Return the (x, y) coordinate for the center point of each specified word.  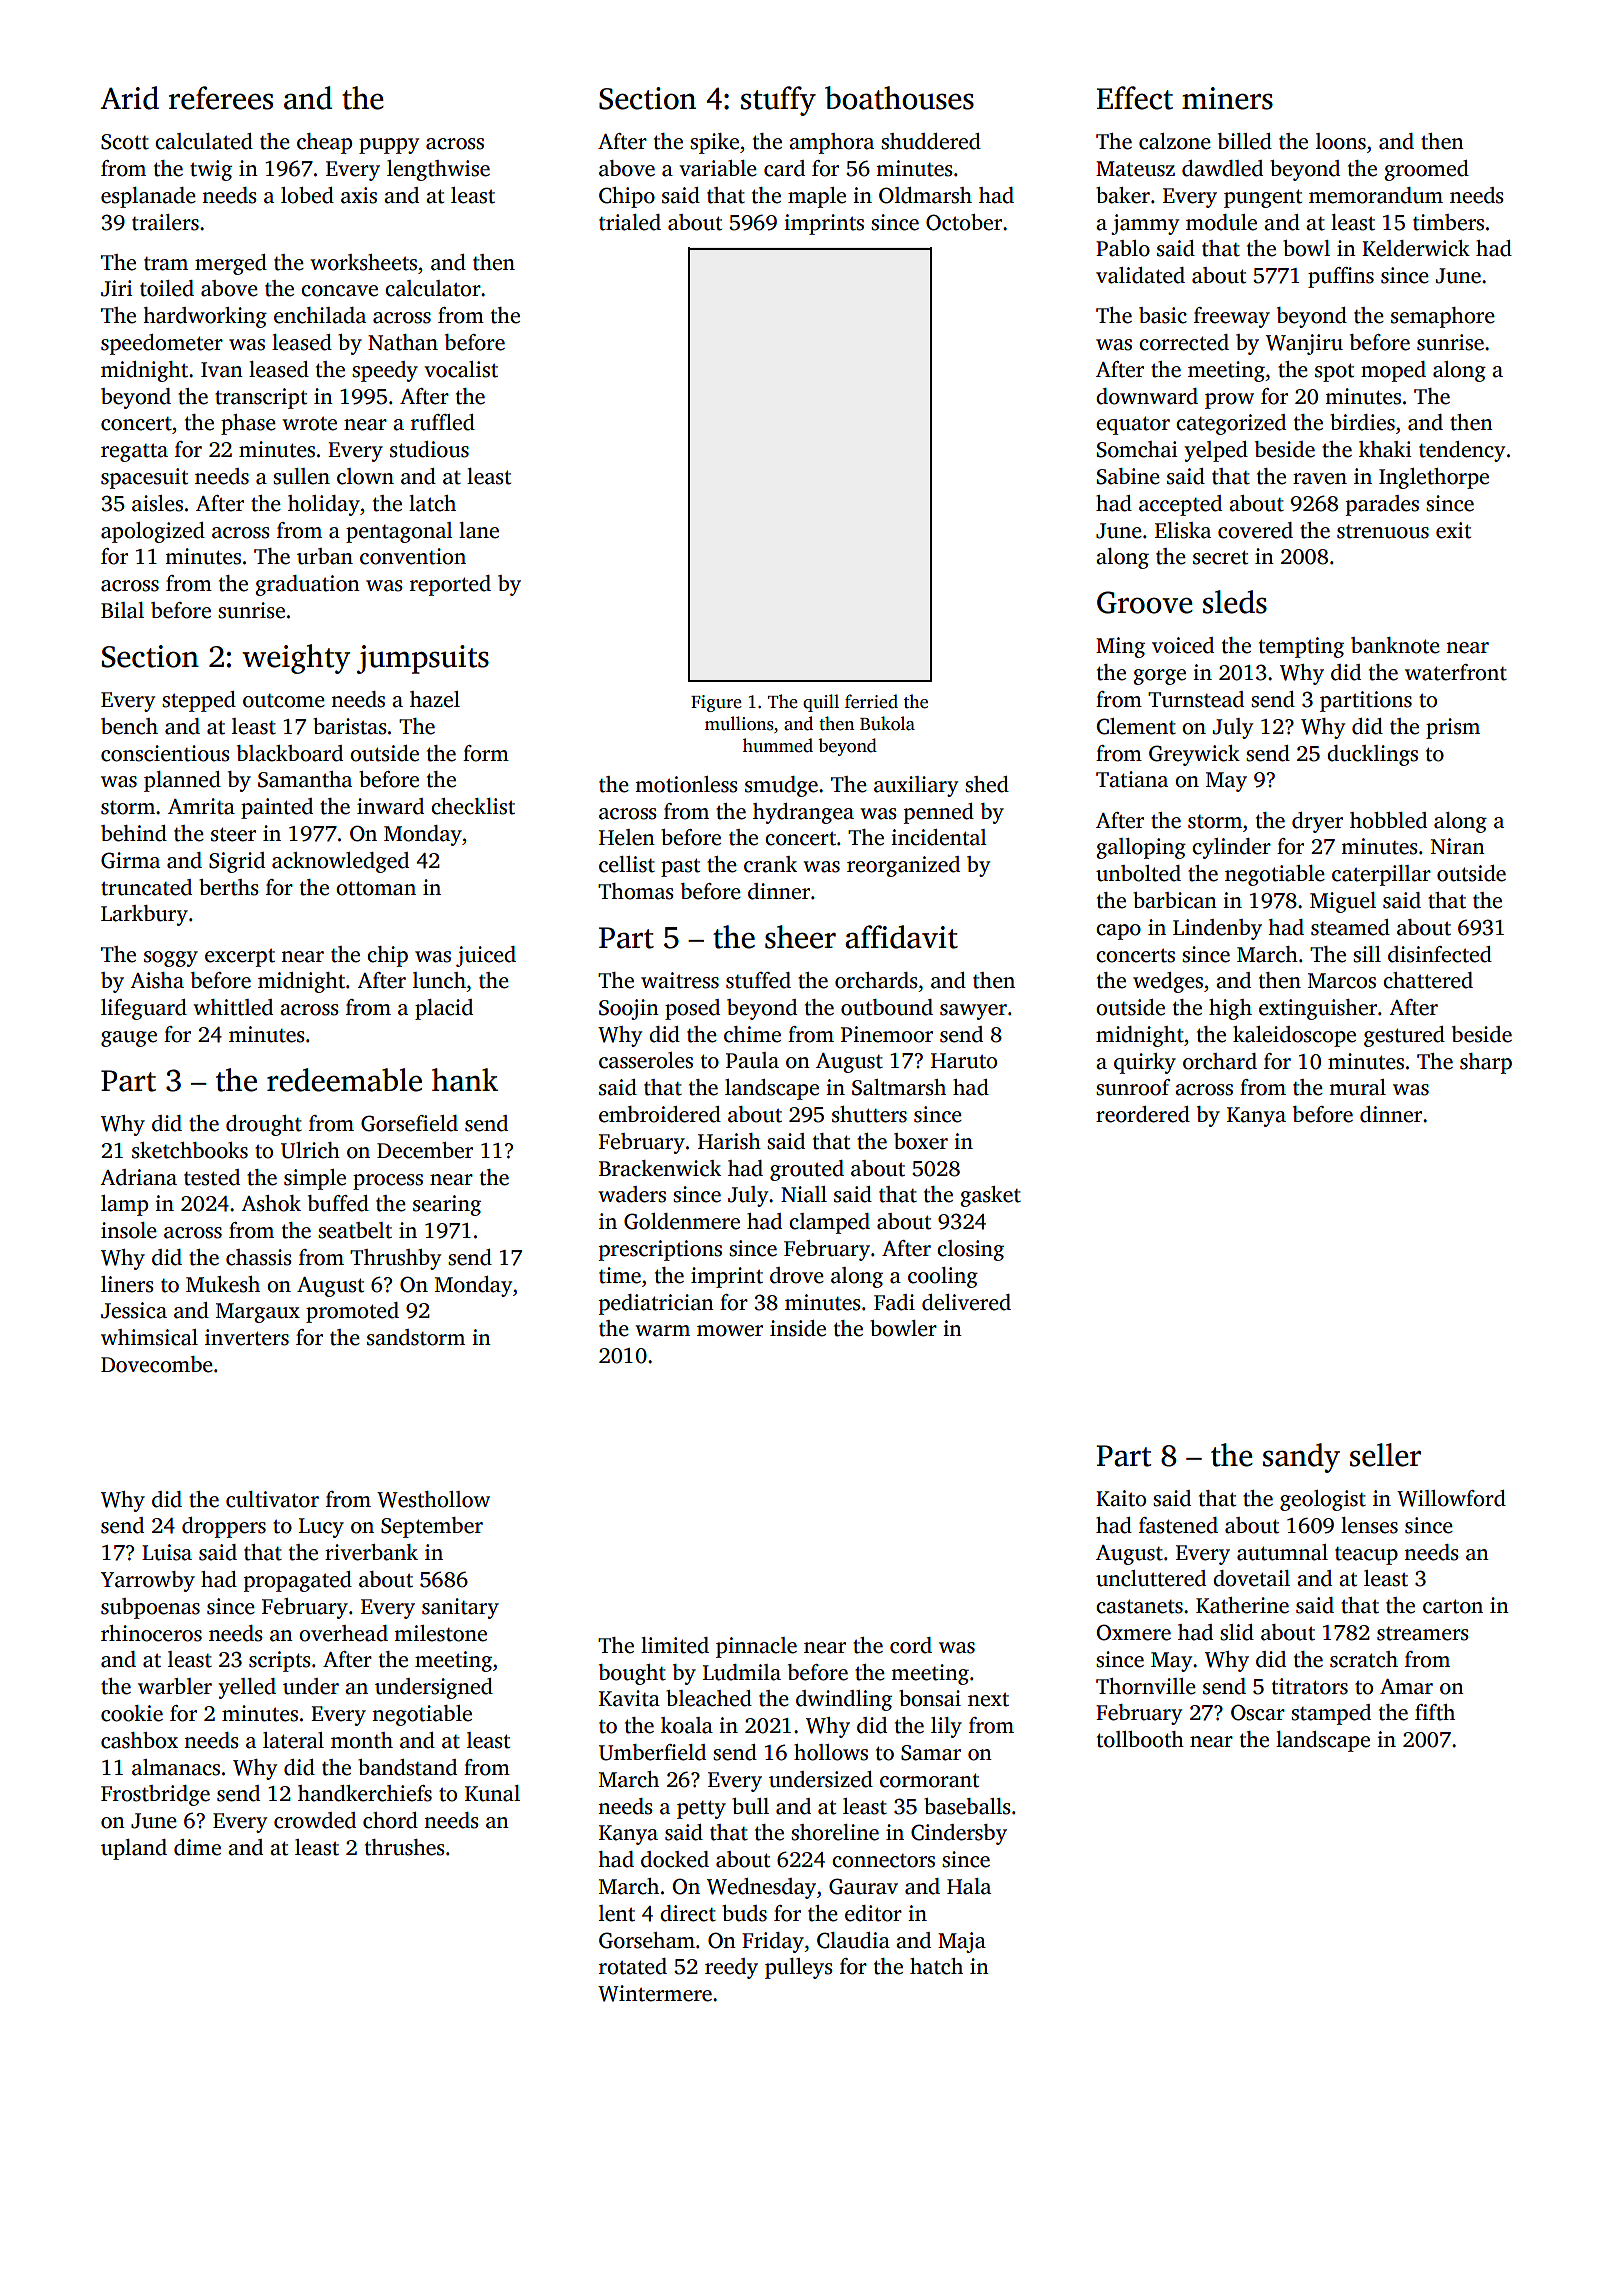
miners (1227, 98)
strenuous (1383, 532)
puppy (389, 146)
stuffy (778, 101)
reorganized (903, 866)
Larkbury (144, 915)
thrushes (405, 1847)
